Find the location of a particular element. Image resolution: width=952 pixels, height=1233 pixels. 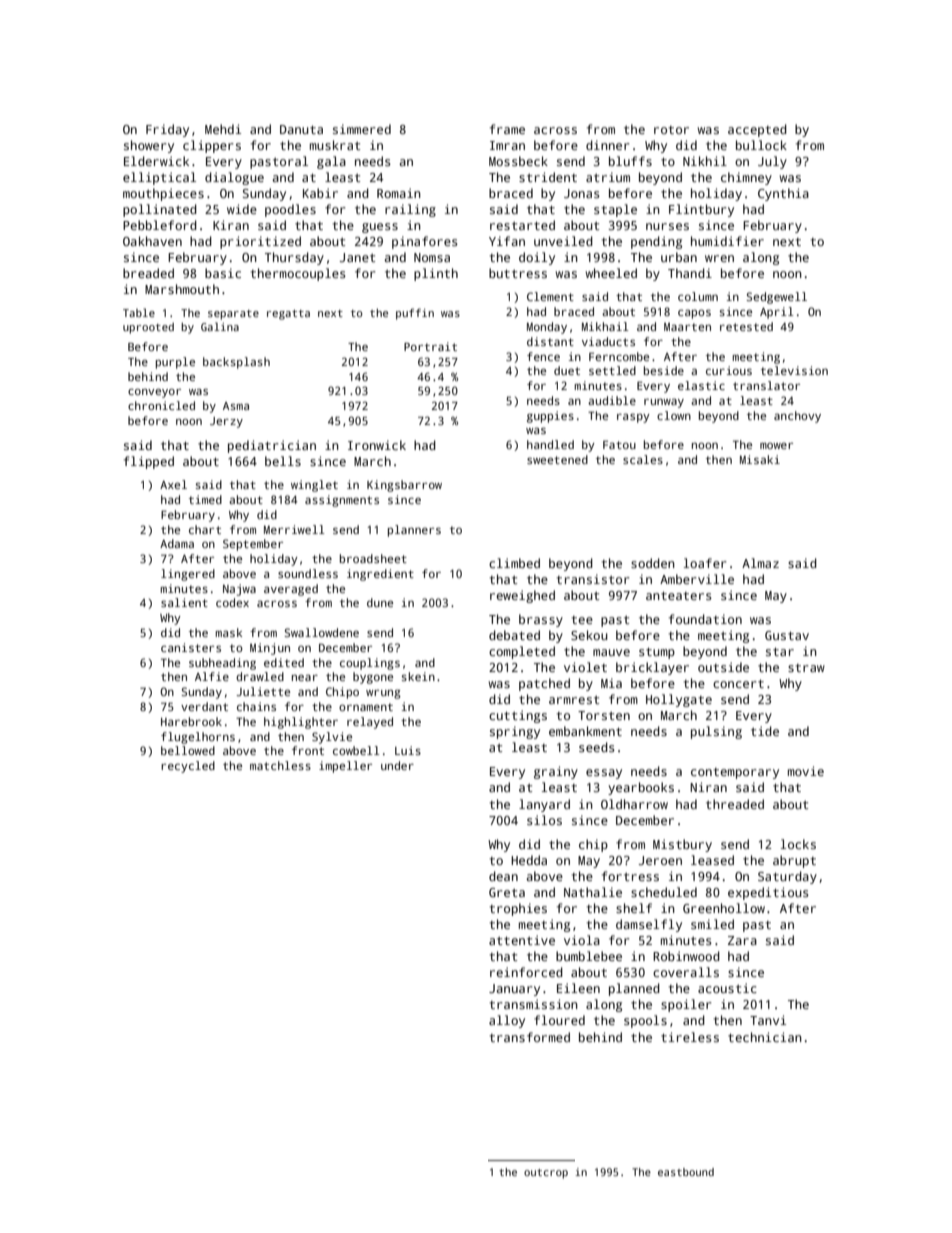

technician is located at coordinates (765, 1037).
